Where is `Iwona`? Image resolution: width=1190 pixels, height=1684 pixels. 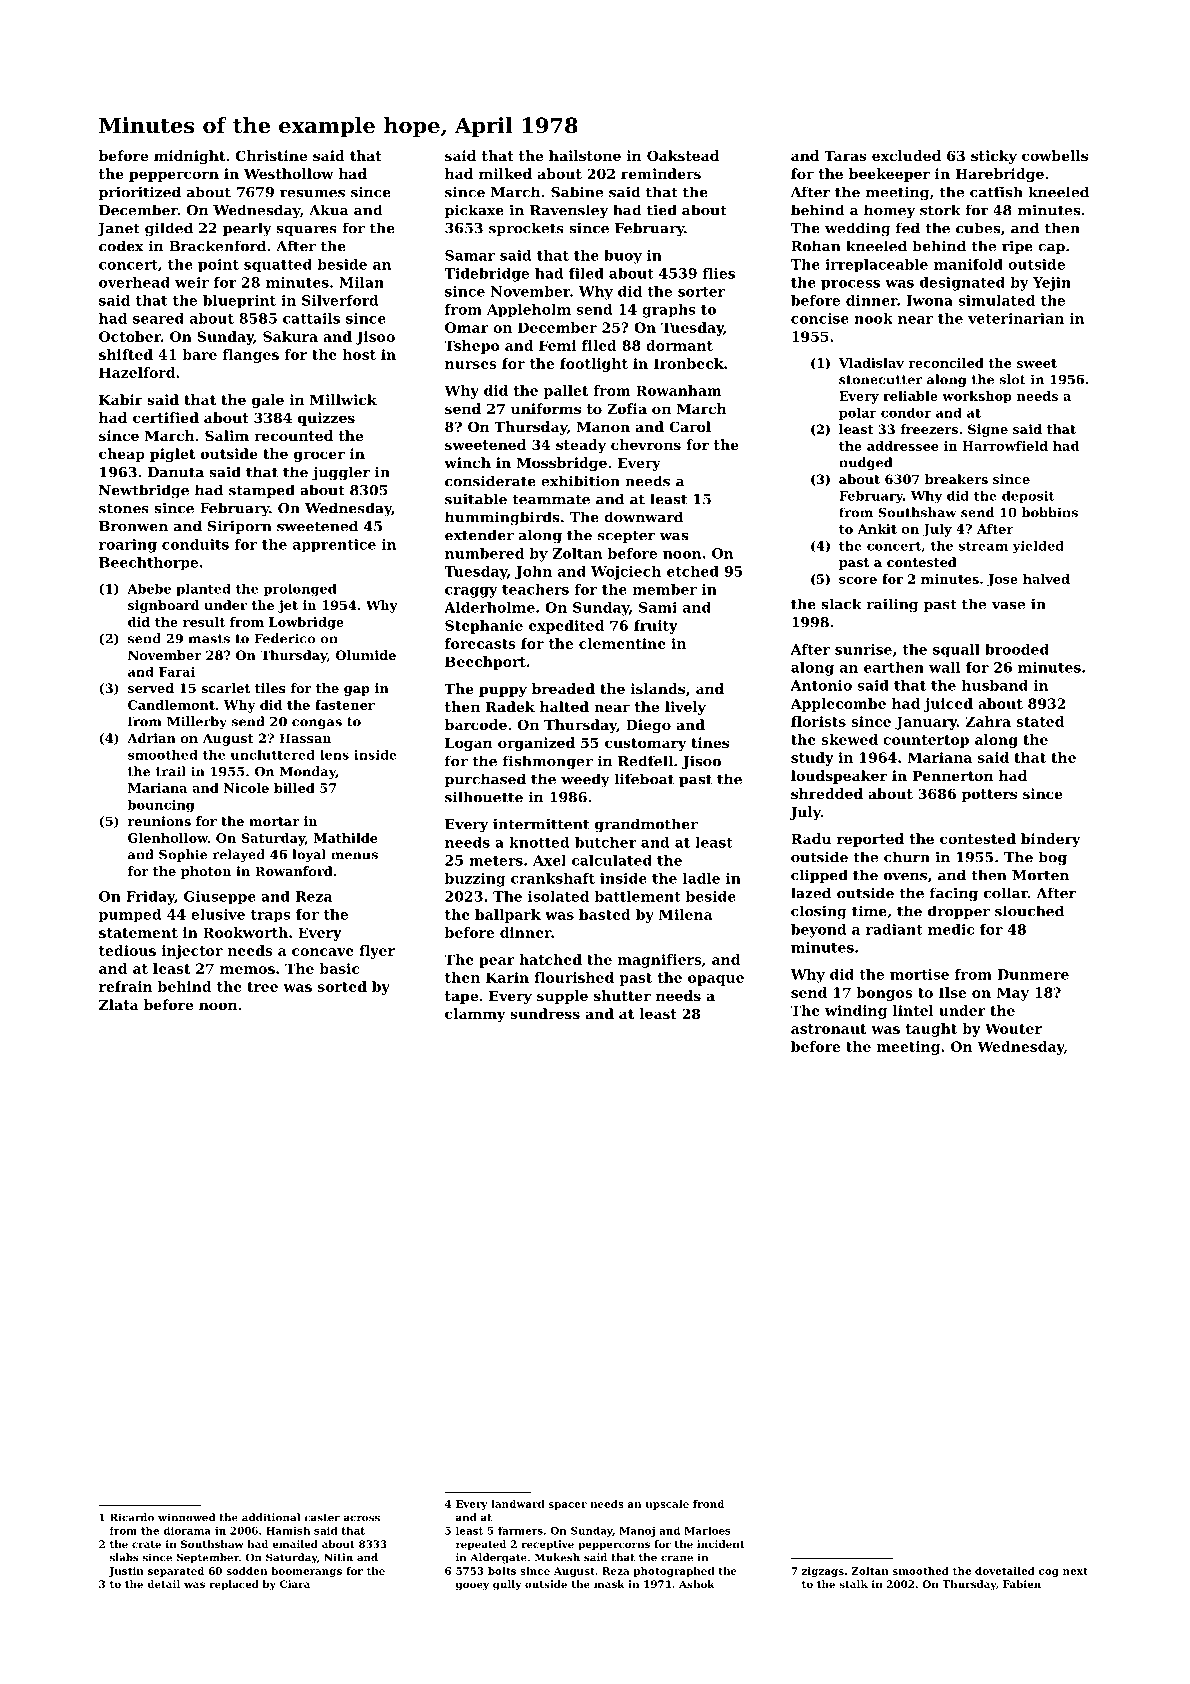 Iwona is located at coordinates (930, 300).
